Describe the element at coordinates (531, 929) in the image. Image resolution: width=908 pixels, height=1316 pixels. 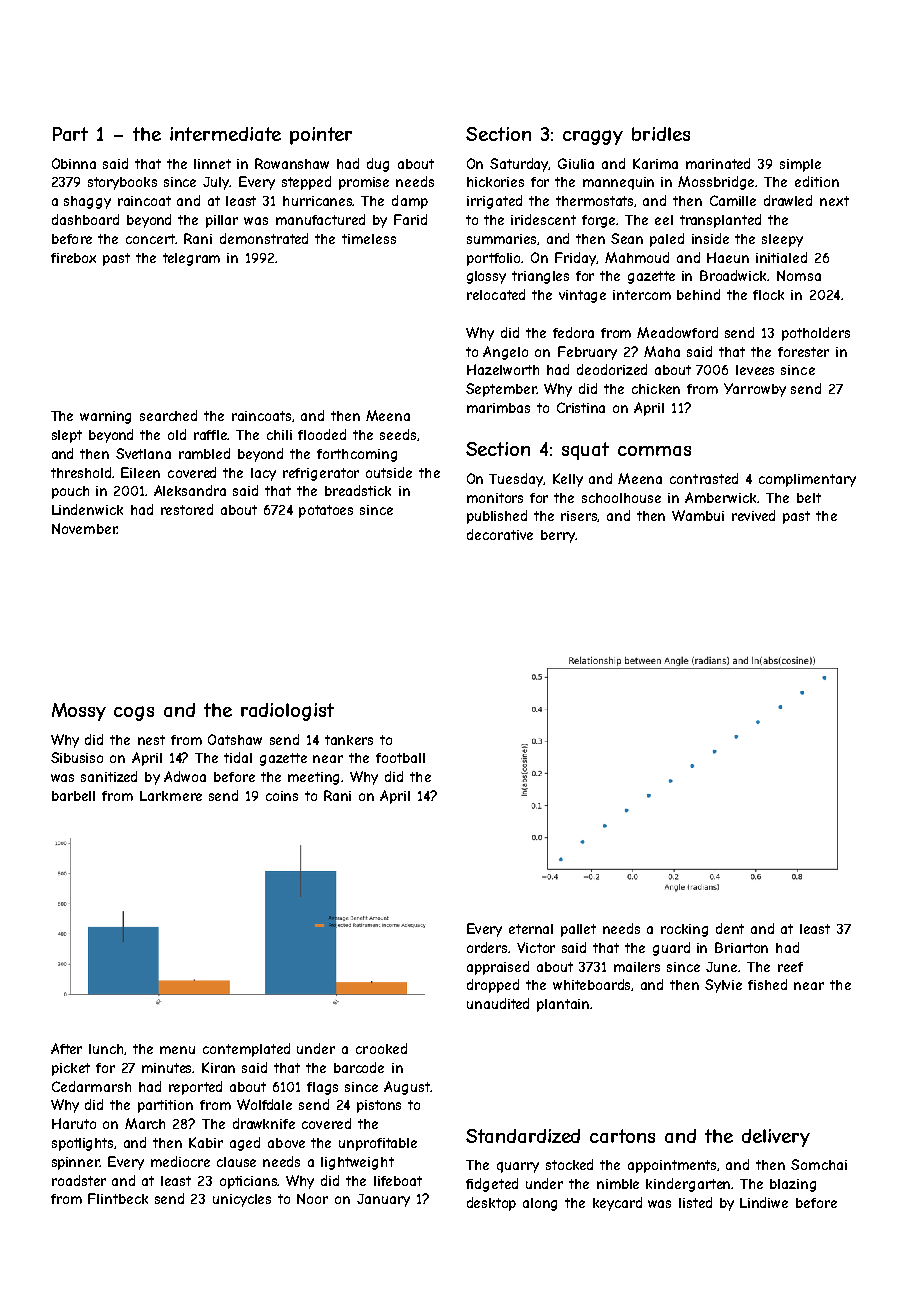
I see `eternal` at that location.
